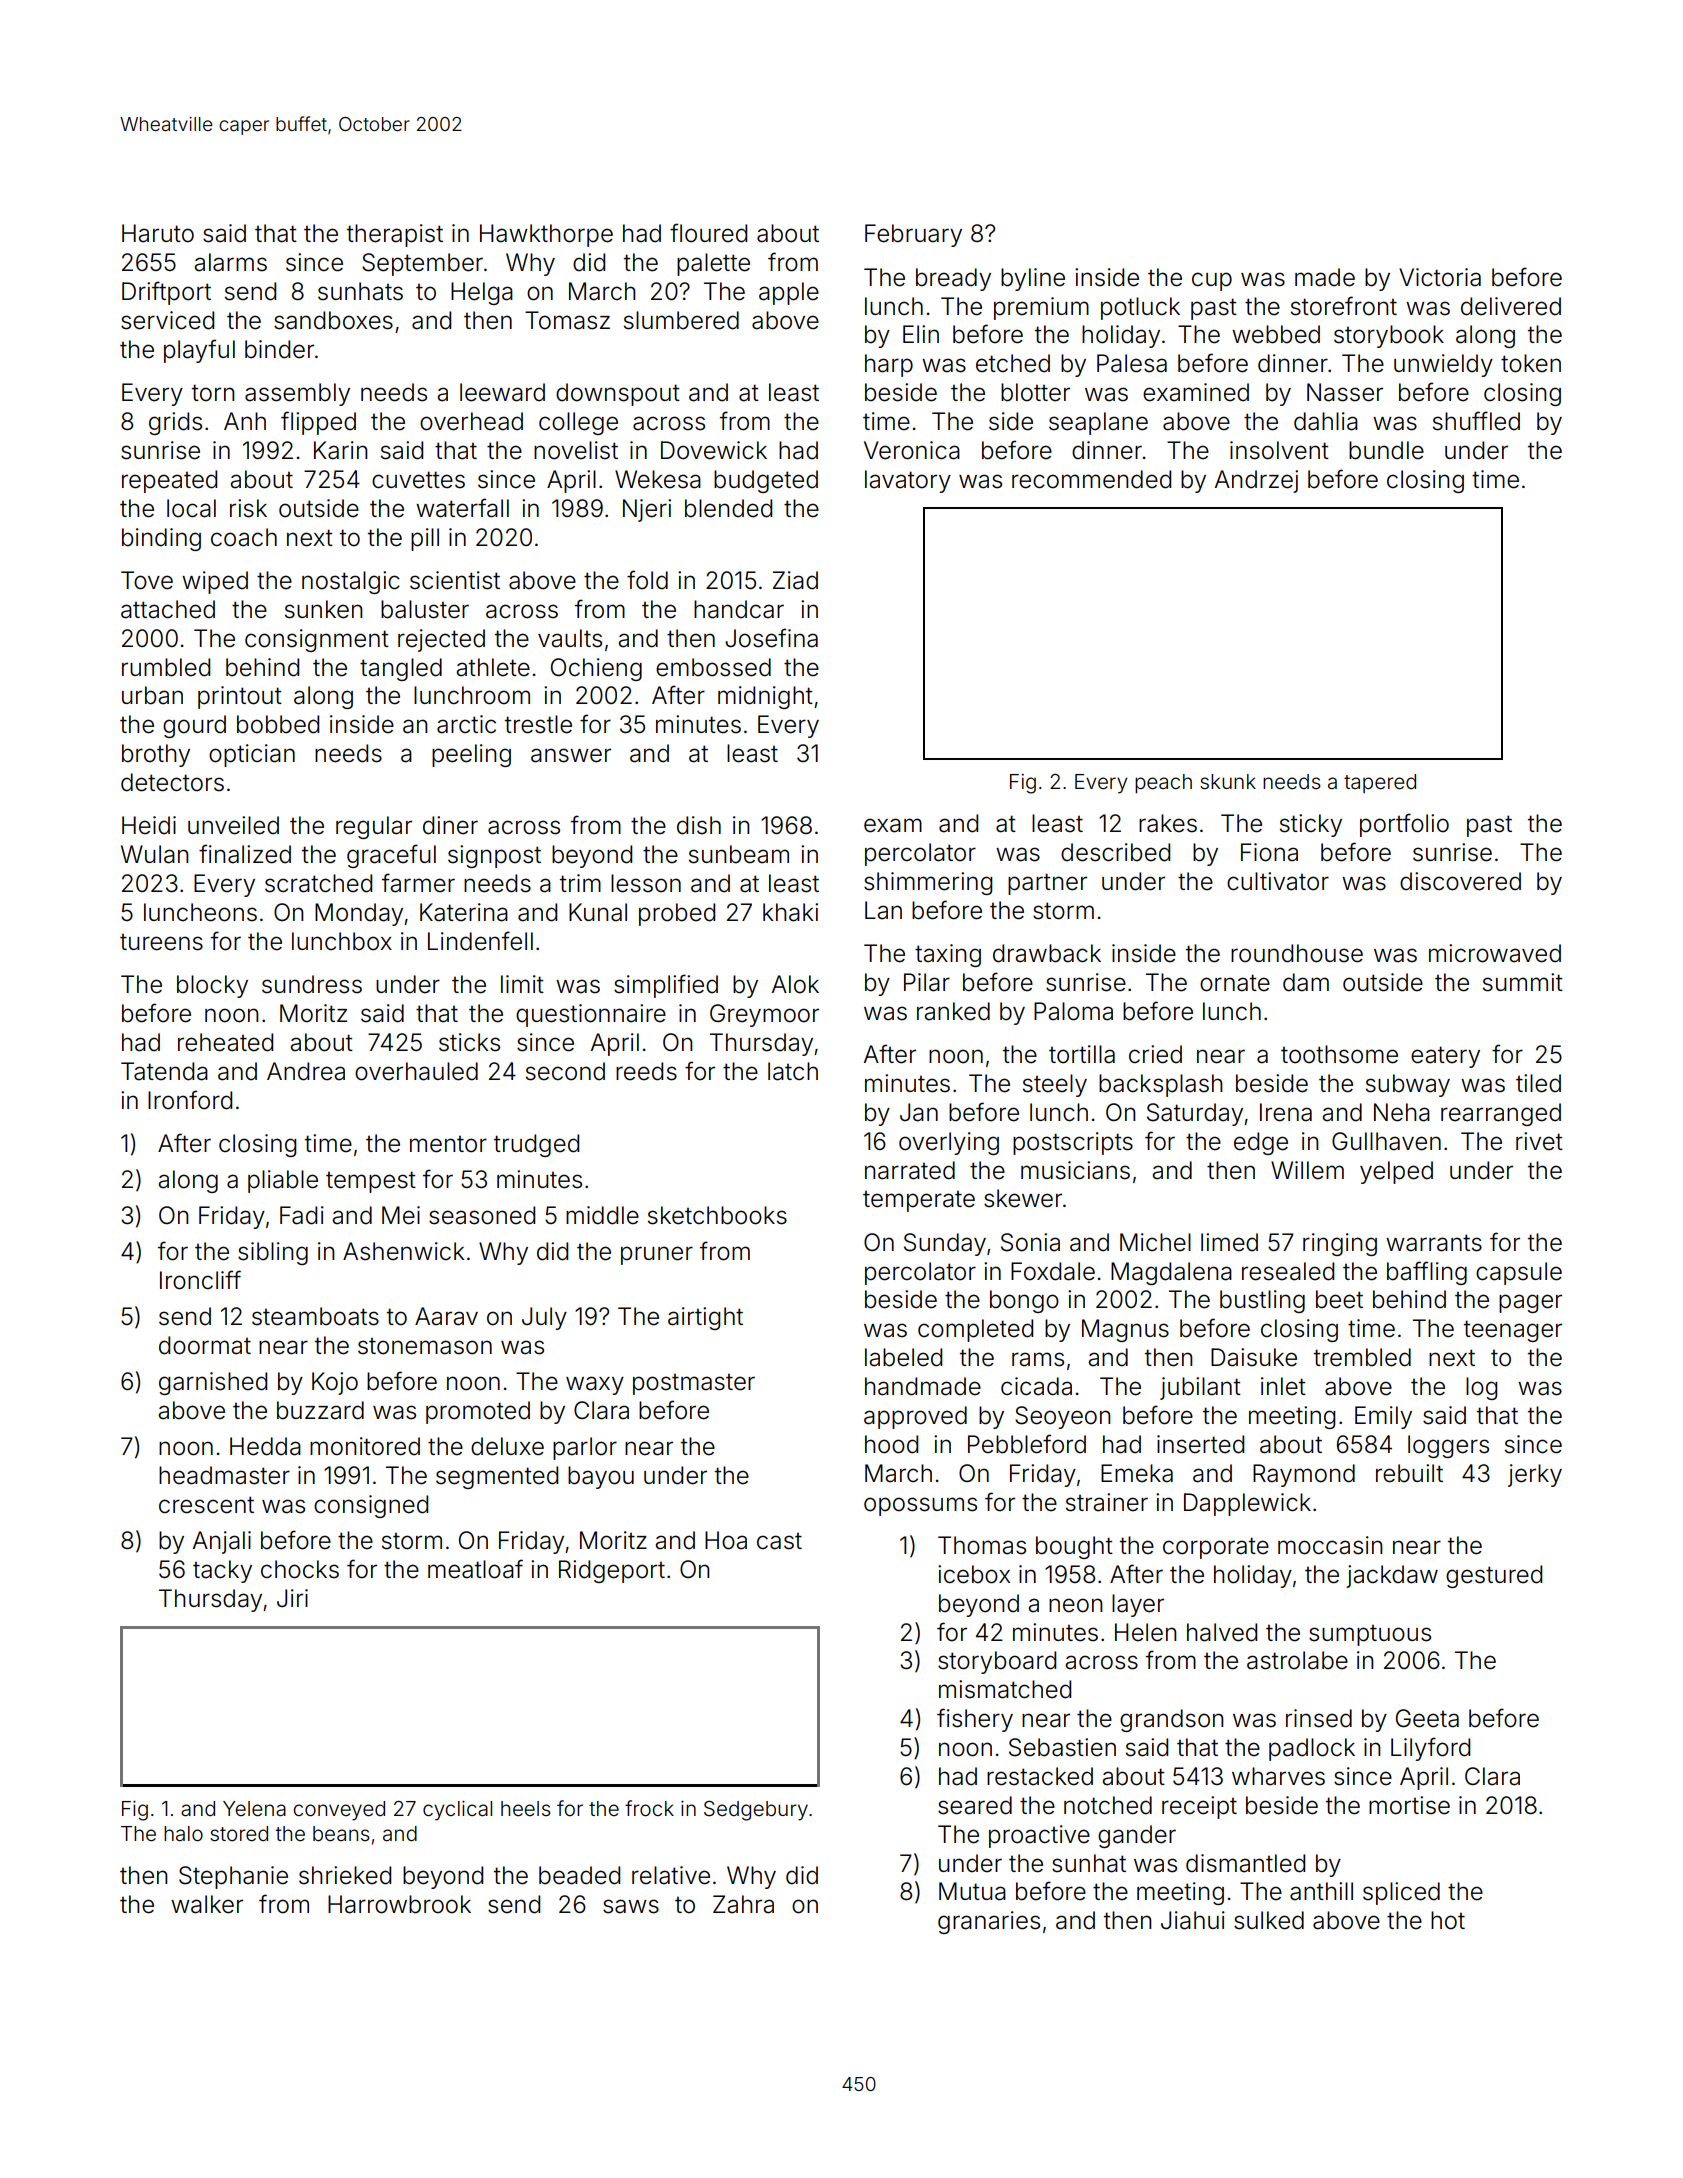 This screenshot has height=2178, width=1683. I want to click on Haruto, so click(158, 233).
